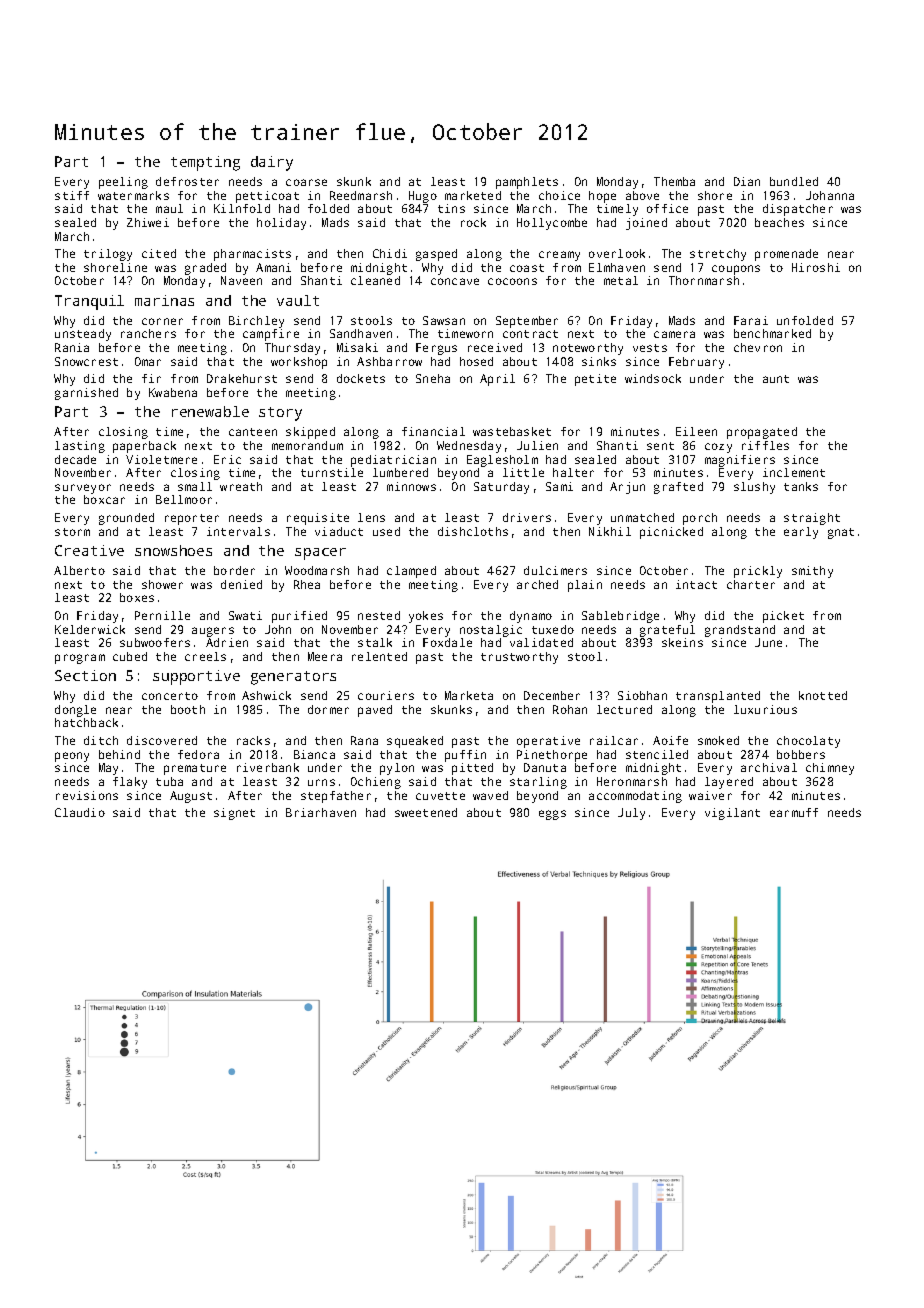 Image resolution: width=924 pixels, height=1308 pixels. What do you see at coordinates (747, 181) in the screenshot?
I see `Dian` at bounding box center [747, 181].
